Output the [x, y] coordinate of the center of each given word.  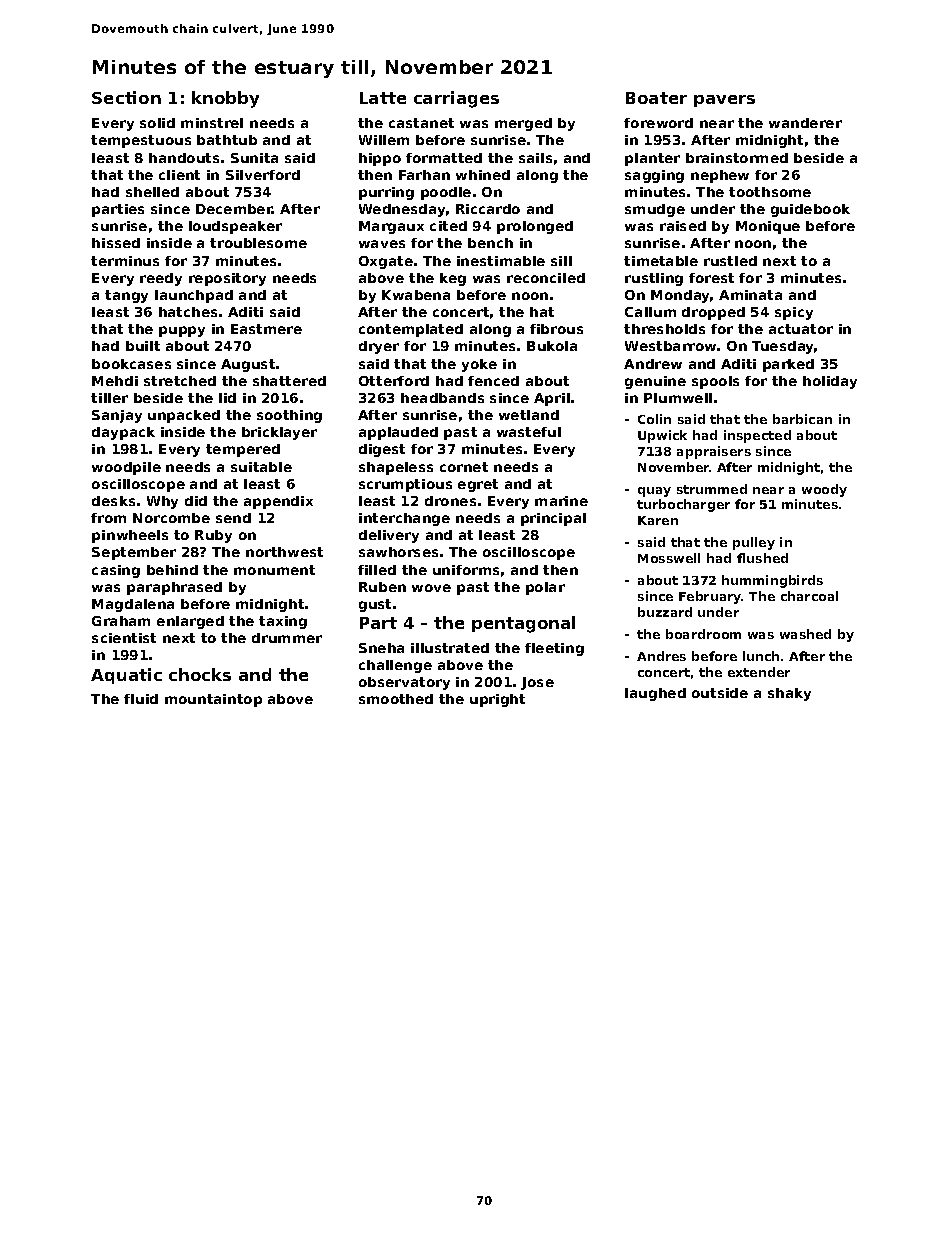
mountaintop [213, 700]
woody [824, 490]
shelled [152, 192]
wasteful [529, 432]
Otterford [394, 381]
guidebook [810, 210]
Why [162, 502]
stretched [180, 381]
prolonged [535, 227]
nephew [720, 176]
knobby [225, 99]
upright [497, 700]
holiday [830, 382]
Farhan [424, 175]
